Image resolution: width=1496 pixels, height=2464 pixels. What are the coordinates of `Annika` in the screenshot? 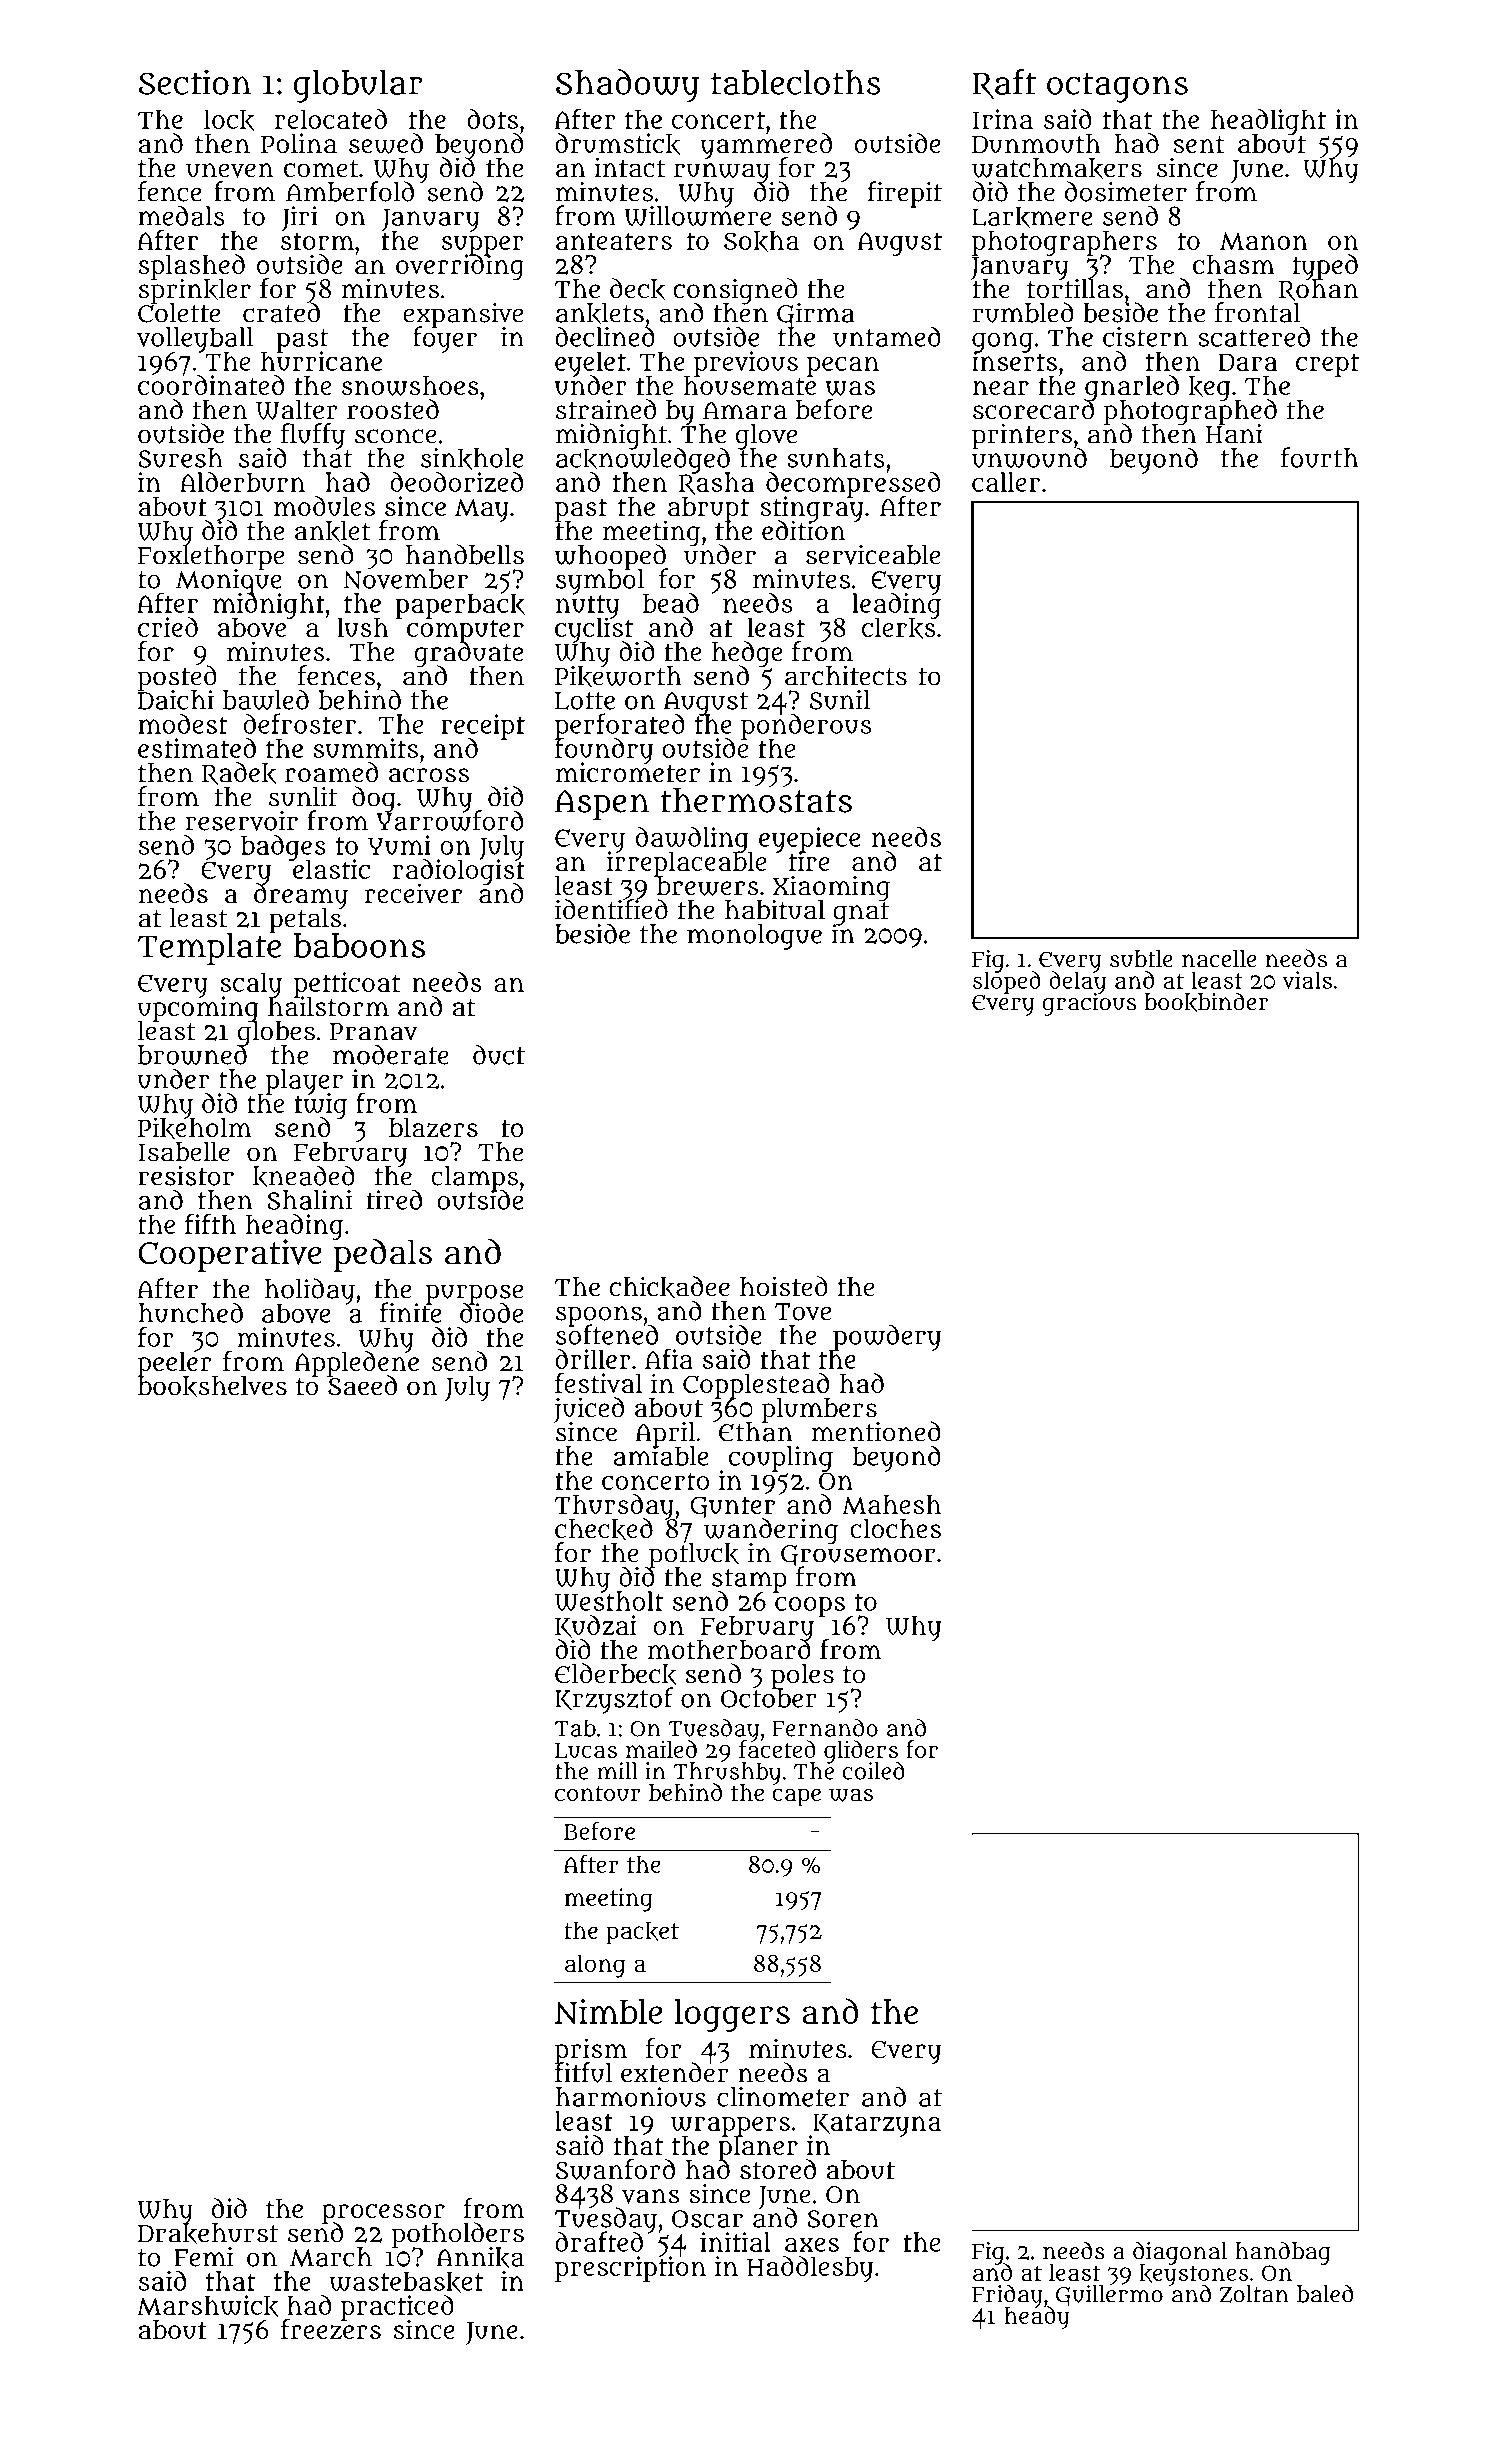 It's located at (480, 2258).
